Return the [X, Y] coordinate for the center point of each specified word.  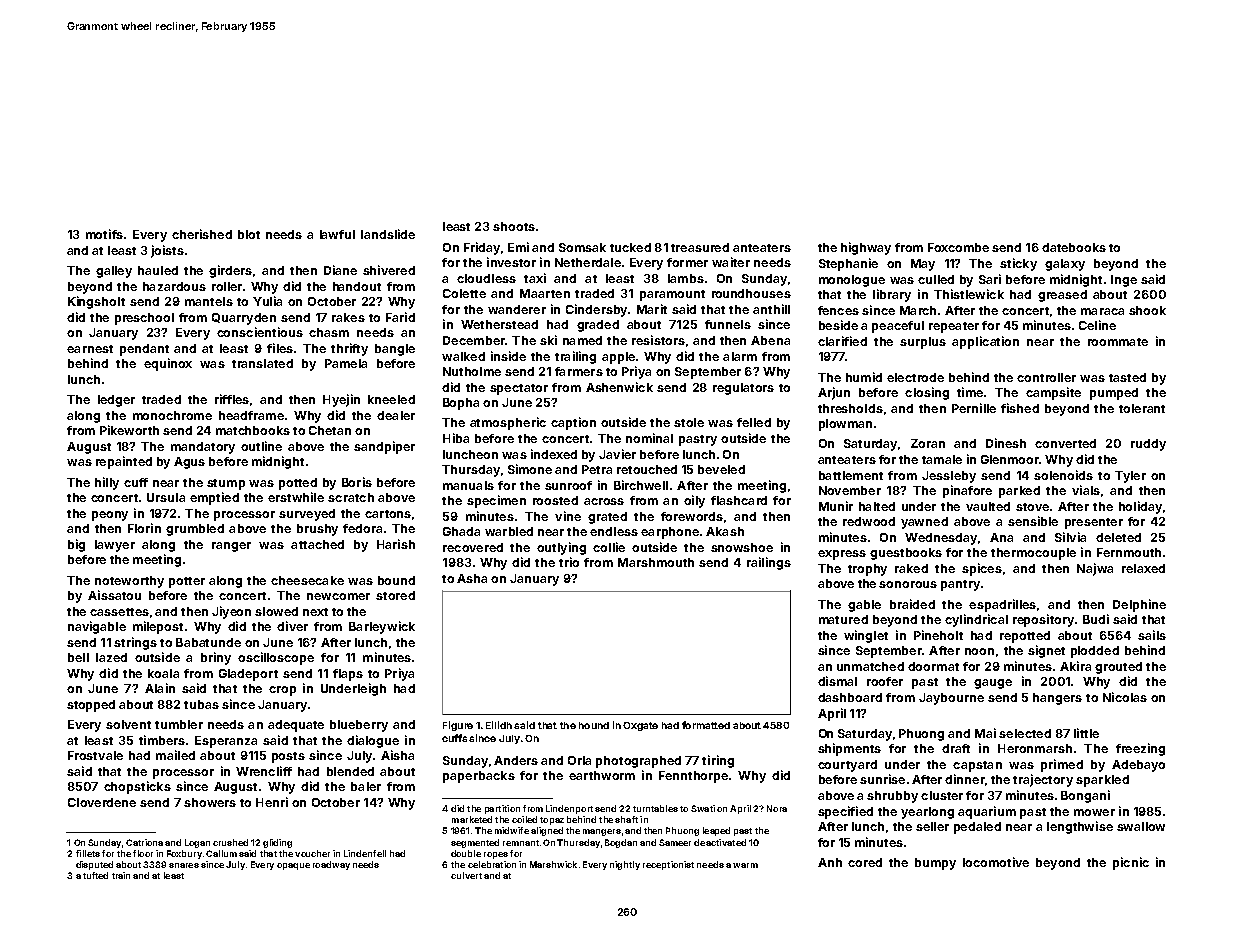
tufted [95, 875]
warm [745, 865]
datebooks [1074, 247]
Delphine [1139, 605]
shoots [514, 226]
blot [249, 234]
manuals [468, 485]
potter [187, 582]
